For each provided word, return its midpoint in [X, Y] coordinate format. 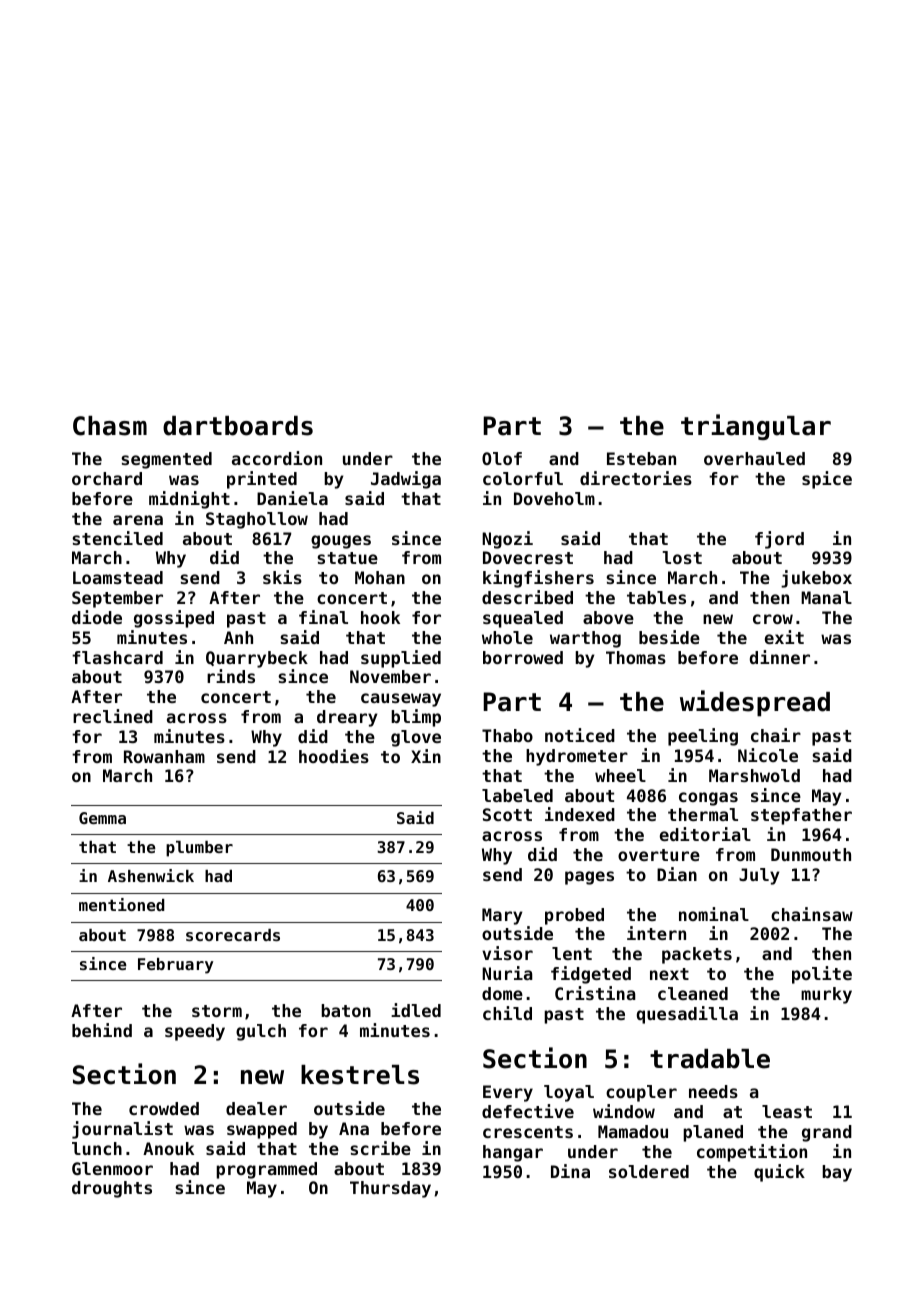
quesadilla [687, 1015]
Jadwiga [406, 480]
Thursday [390, 1189]
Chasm [110, 426]
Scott [507, 814]
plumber [199, 849]
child [507, 1013]
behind [102, 1030]
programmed [266, 1170]
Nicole [768, 755]
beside [669, 637]
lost [682, 557]
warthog [585, 639]
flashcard [117, 657]
